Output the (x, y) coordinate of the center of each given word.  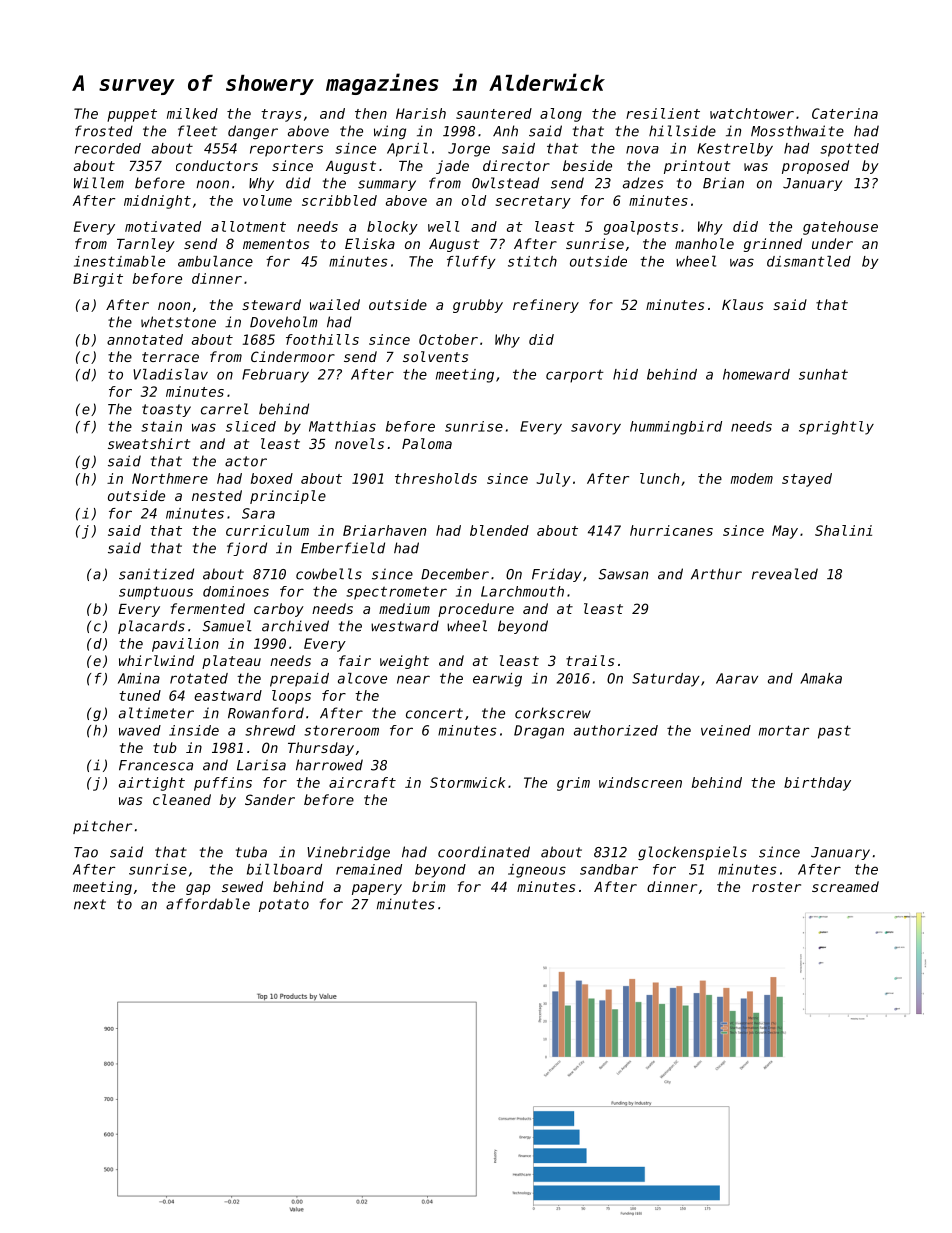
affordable (208, 904)
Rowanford (266, 713)
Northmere (170, 478)
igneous (537, 871)
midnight (157, 202)
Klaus (742, 304)
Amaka (821, 678)
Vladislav (170, 374)
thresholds (436, 478)
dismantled (809, 261)
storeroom (341, 730)
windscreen (640, 782)
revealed (785, 574)
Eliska (370, 243)
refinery (546, 306)
